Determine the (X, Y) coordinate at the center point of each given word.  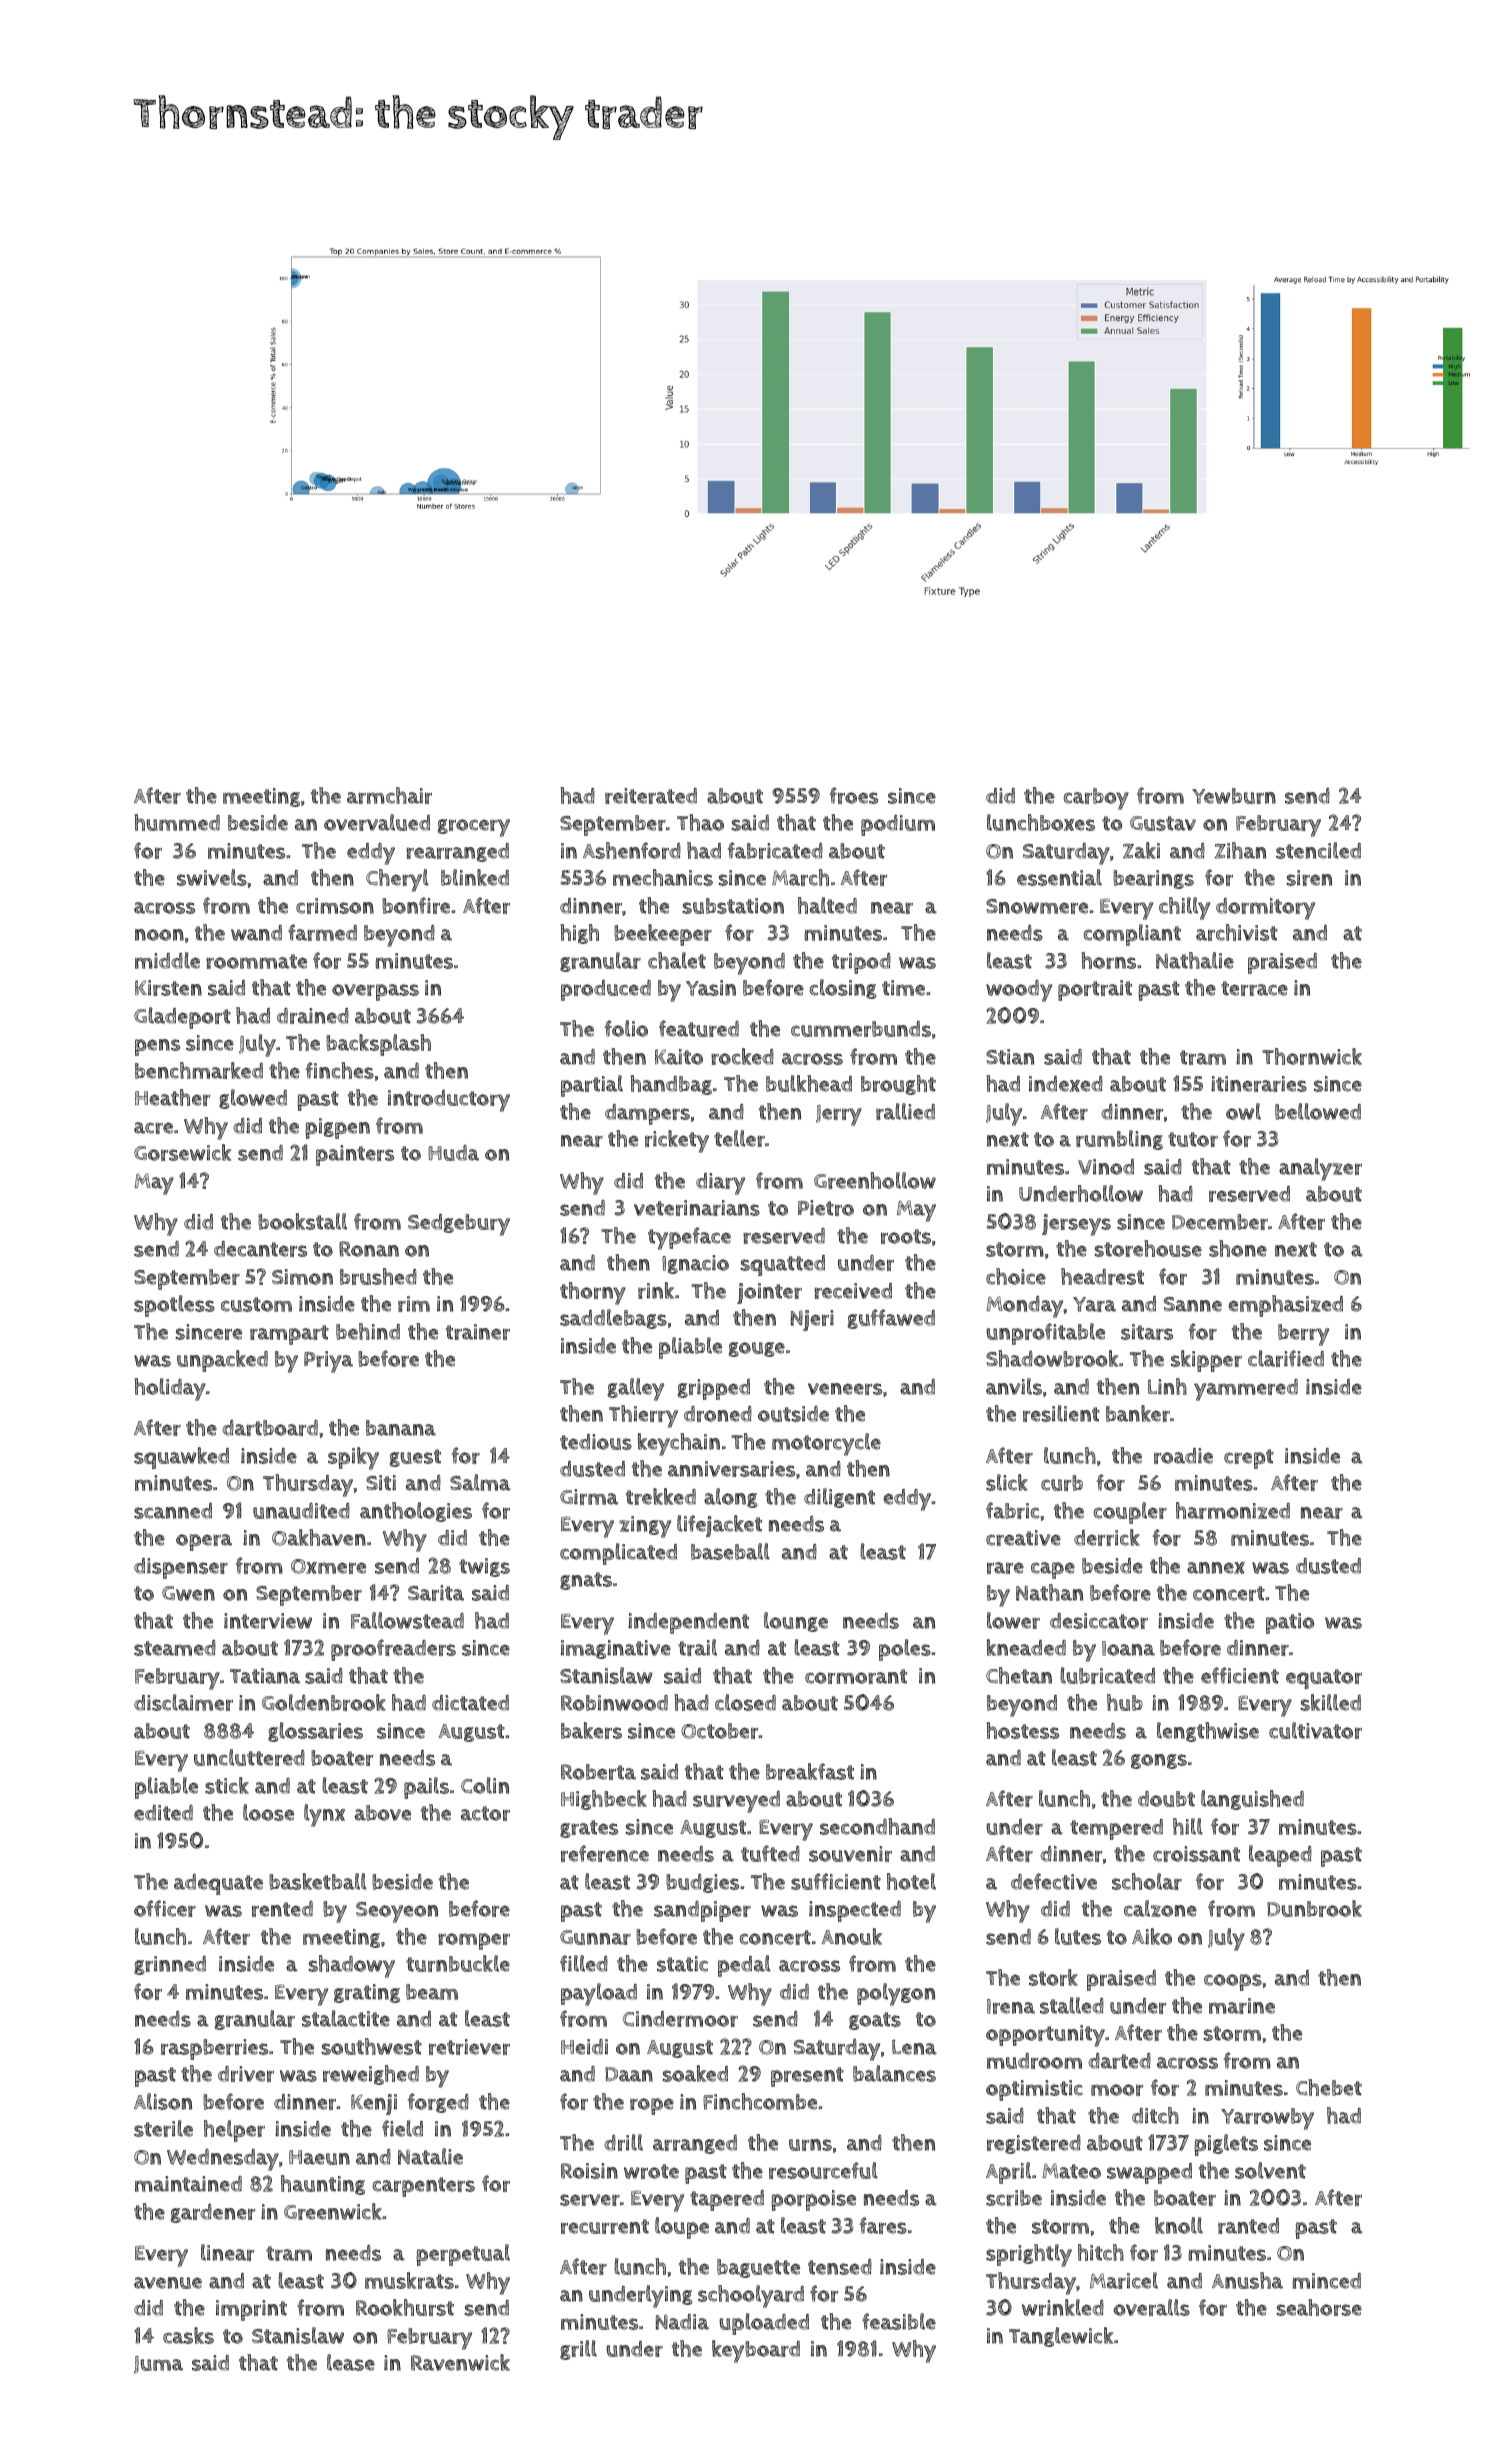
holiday (170, 1389)
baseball (730, 1551)
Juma (158, 2365)
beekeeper (663, 935)
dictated (470, 1703)
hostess (1022, 1730)
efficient (1240, 1675)
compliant (1132, 935)
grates (589, 1829)
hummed (177, 822)
